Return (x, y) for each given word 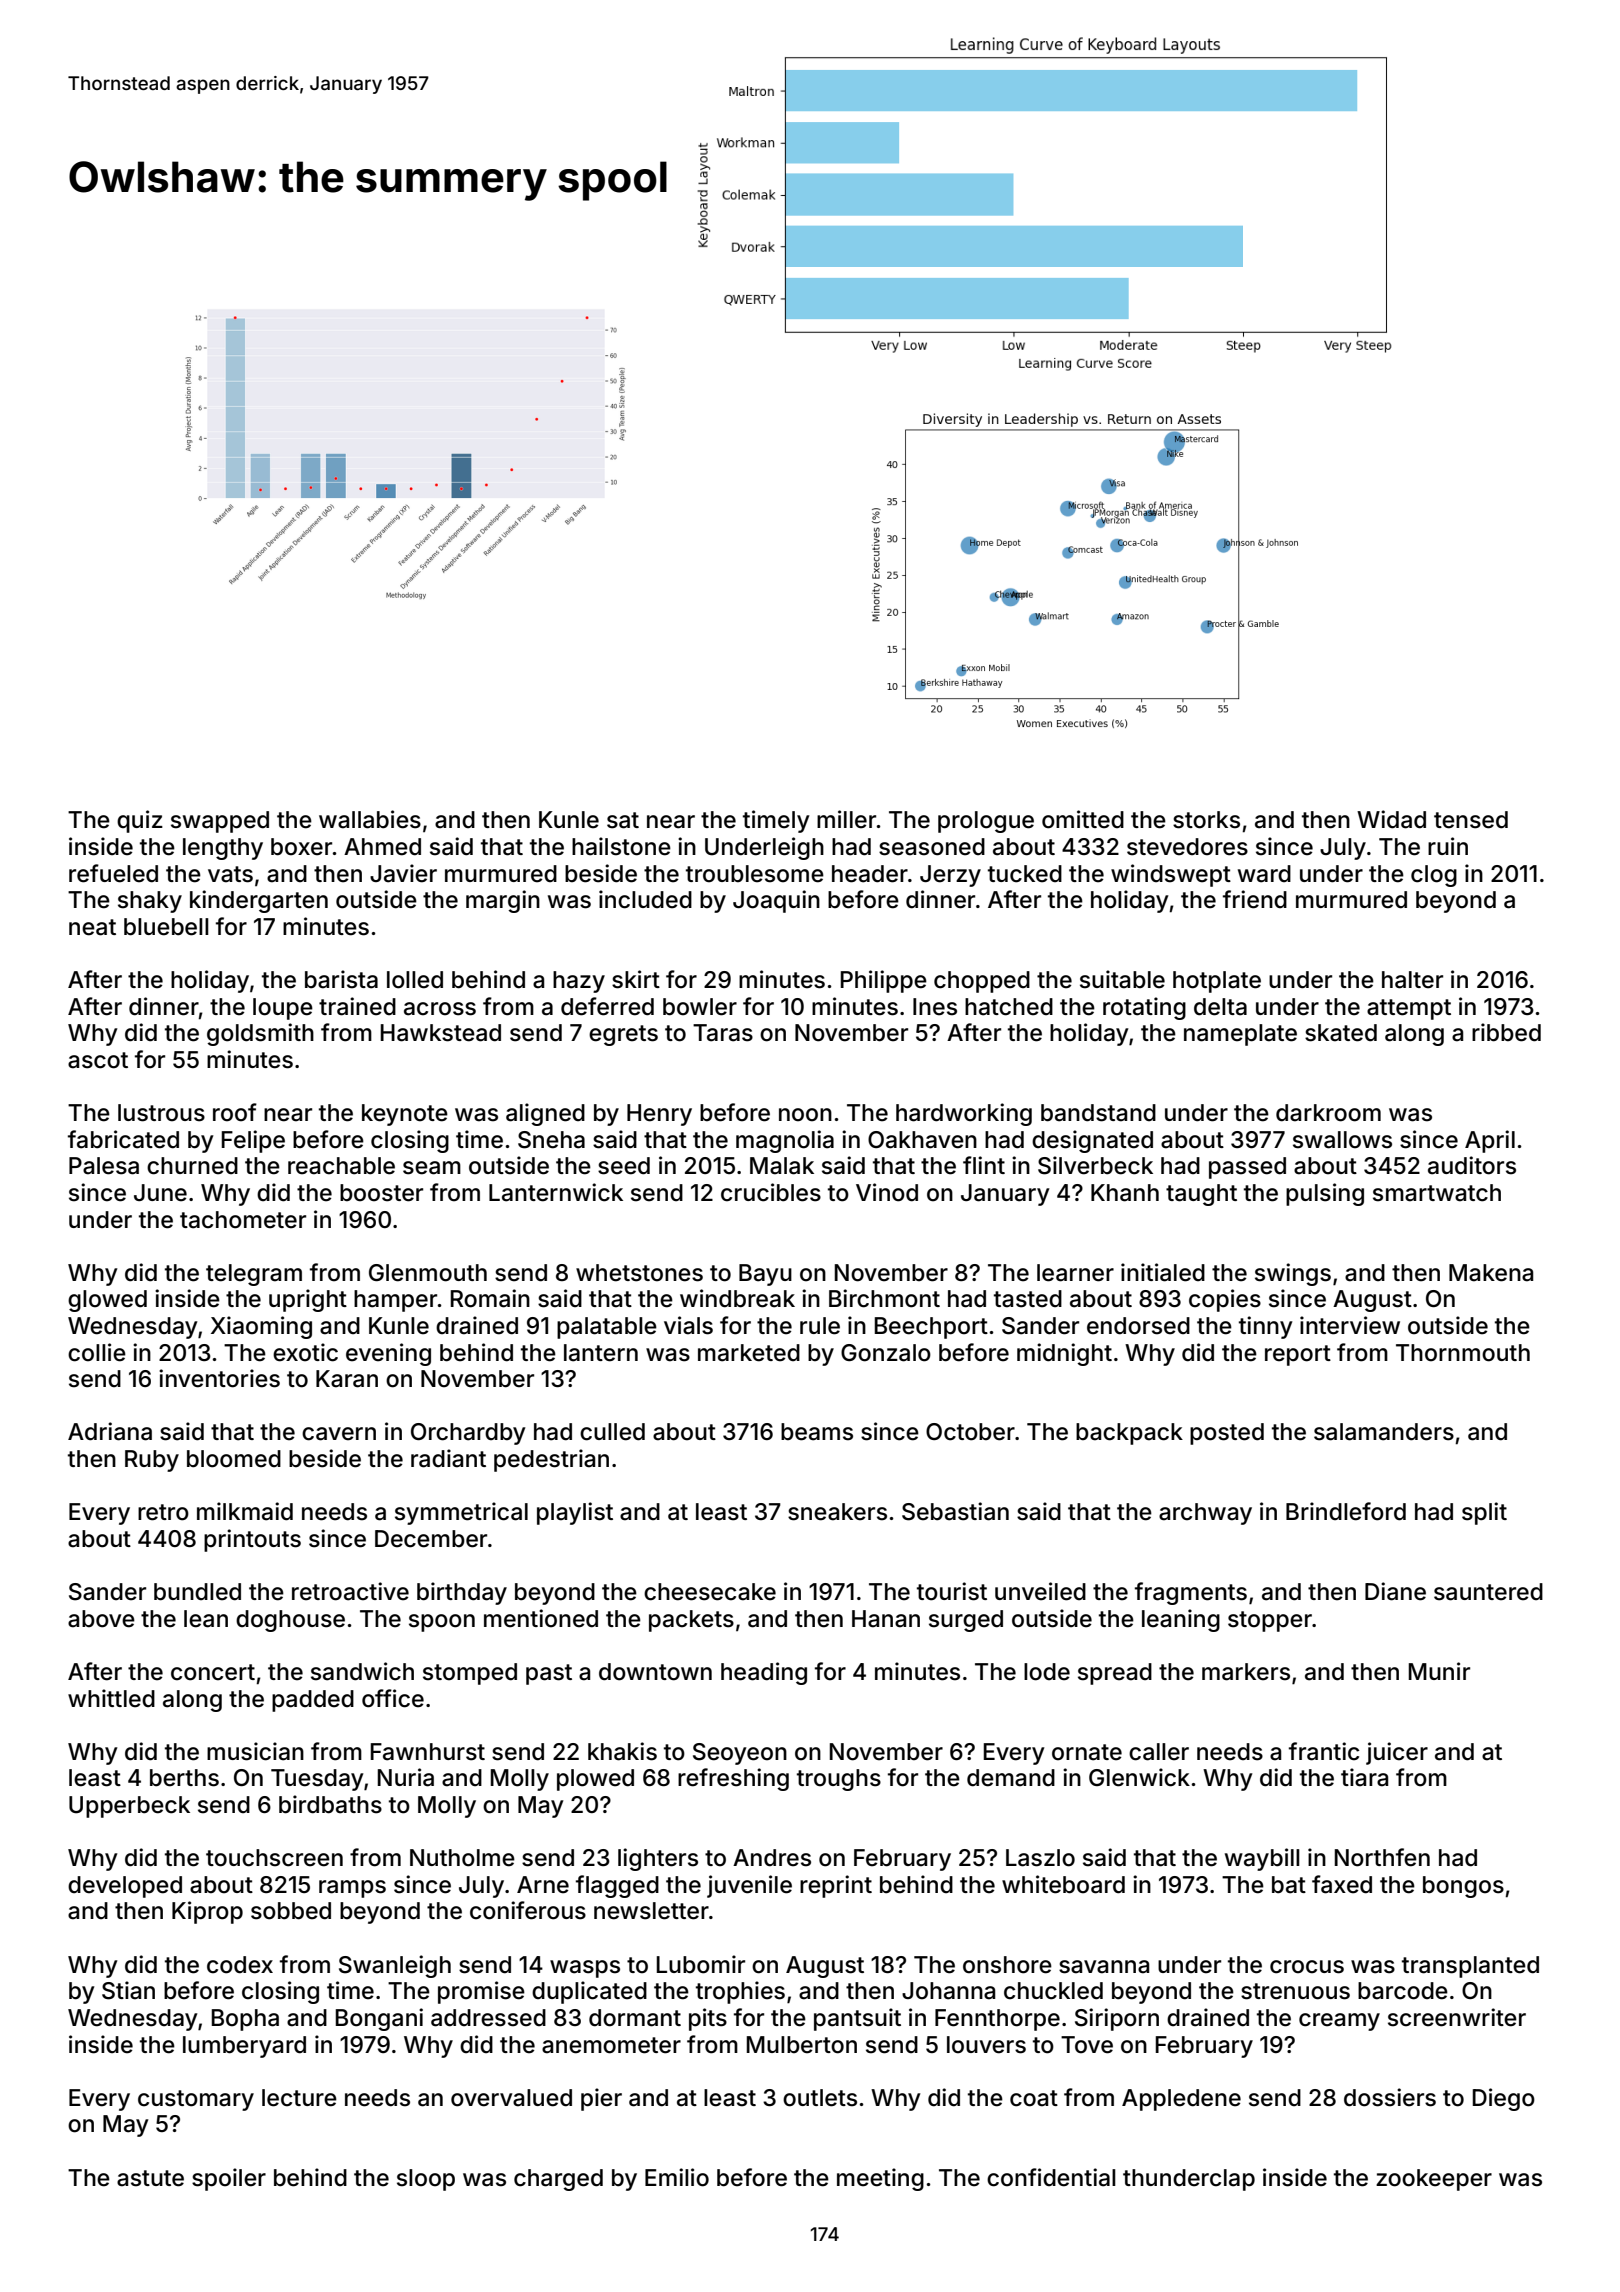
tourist (952, 1591)
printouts (252, 1540)
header (870, 874)
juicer (1397, 1753)
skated (1341, 1033)
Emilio (677, 2177)
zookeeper (1434, 2180)
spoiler (229, 2179)
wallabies (370, 819)
